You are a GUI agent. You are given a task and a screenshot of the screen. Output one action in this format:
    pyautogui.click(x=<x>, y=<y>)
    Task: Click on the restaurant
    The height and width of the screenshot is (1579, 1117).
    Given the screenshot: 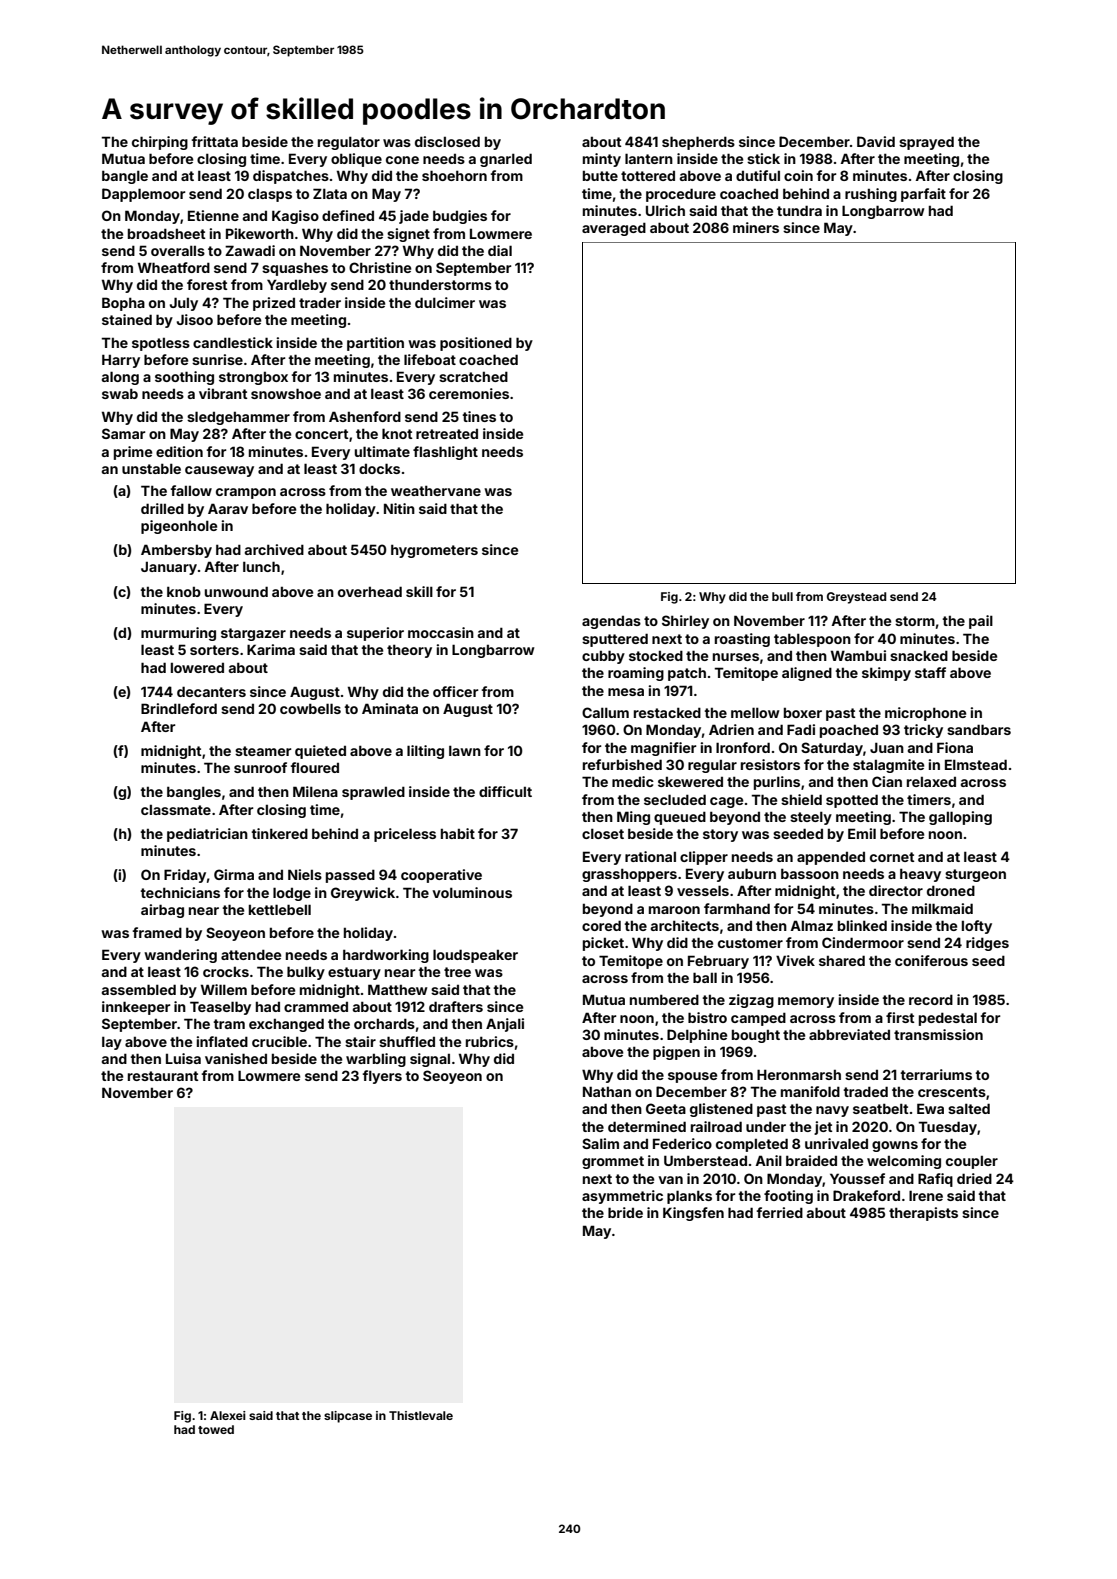 What is the action you would take?
    pyautogui.click(x=163, y=1076)
